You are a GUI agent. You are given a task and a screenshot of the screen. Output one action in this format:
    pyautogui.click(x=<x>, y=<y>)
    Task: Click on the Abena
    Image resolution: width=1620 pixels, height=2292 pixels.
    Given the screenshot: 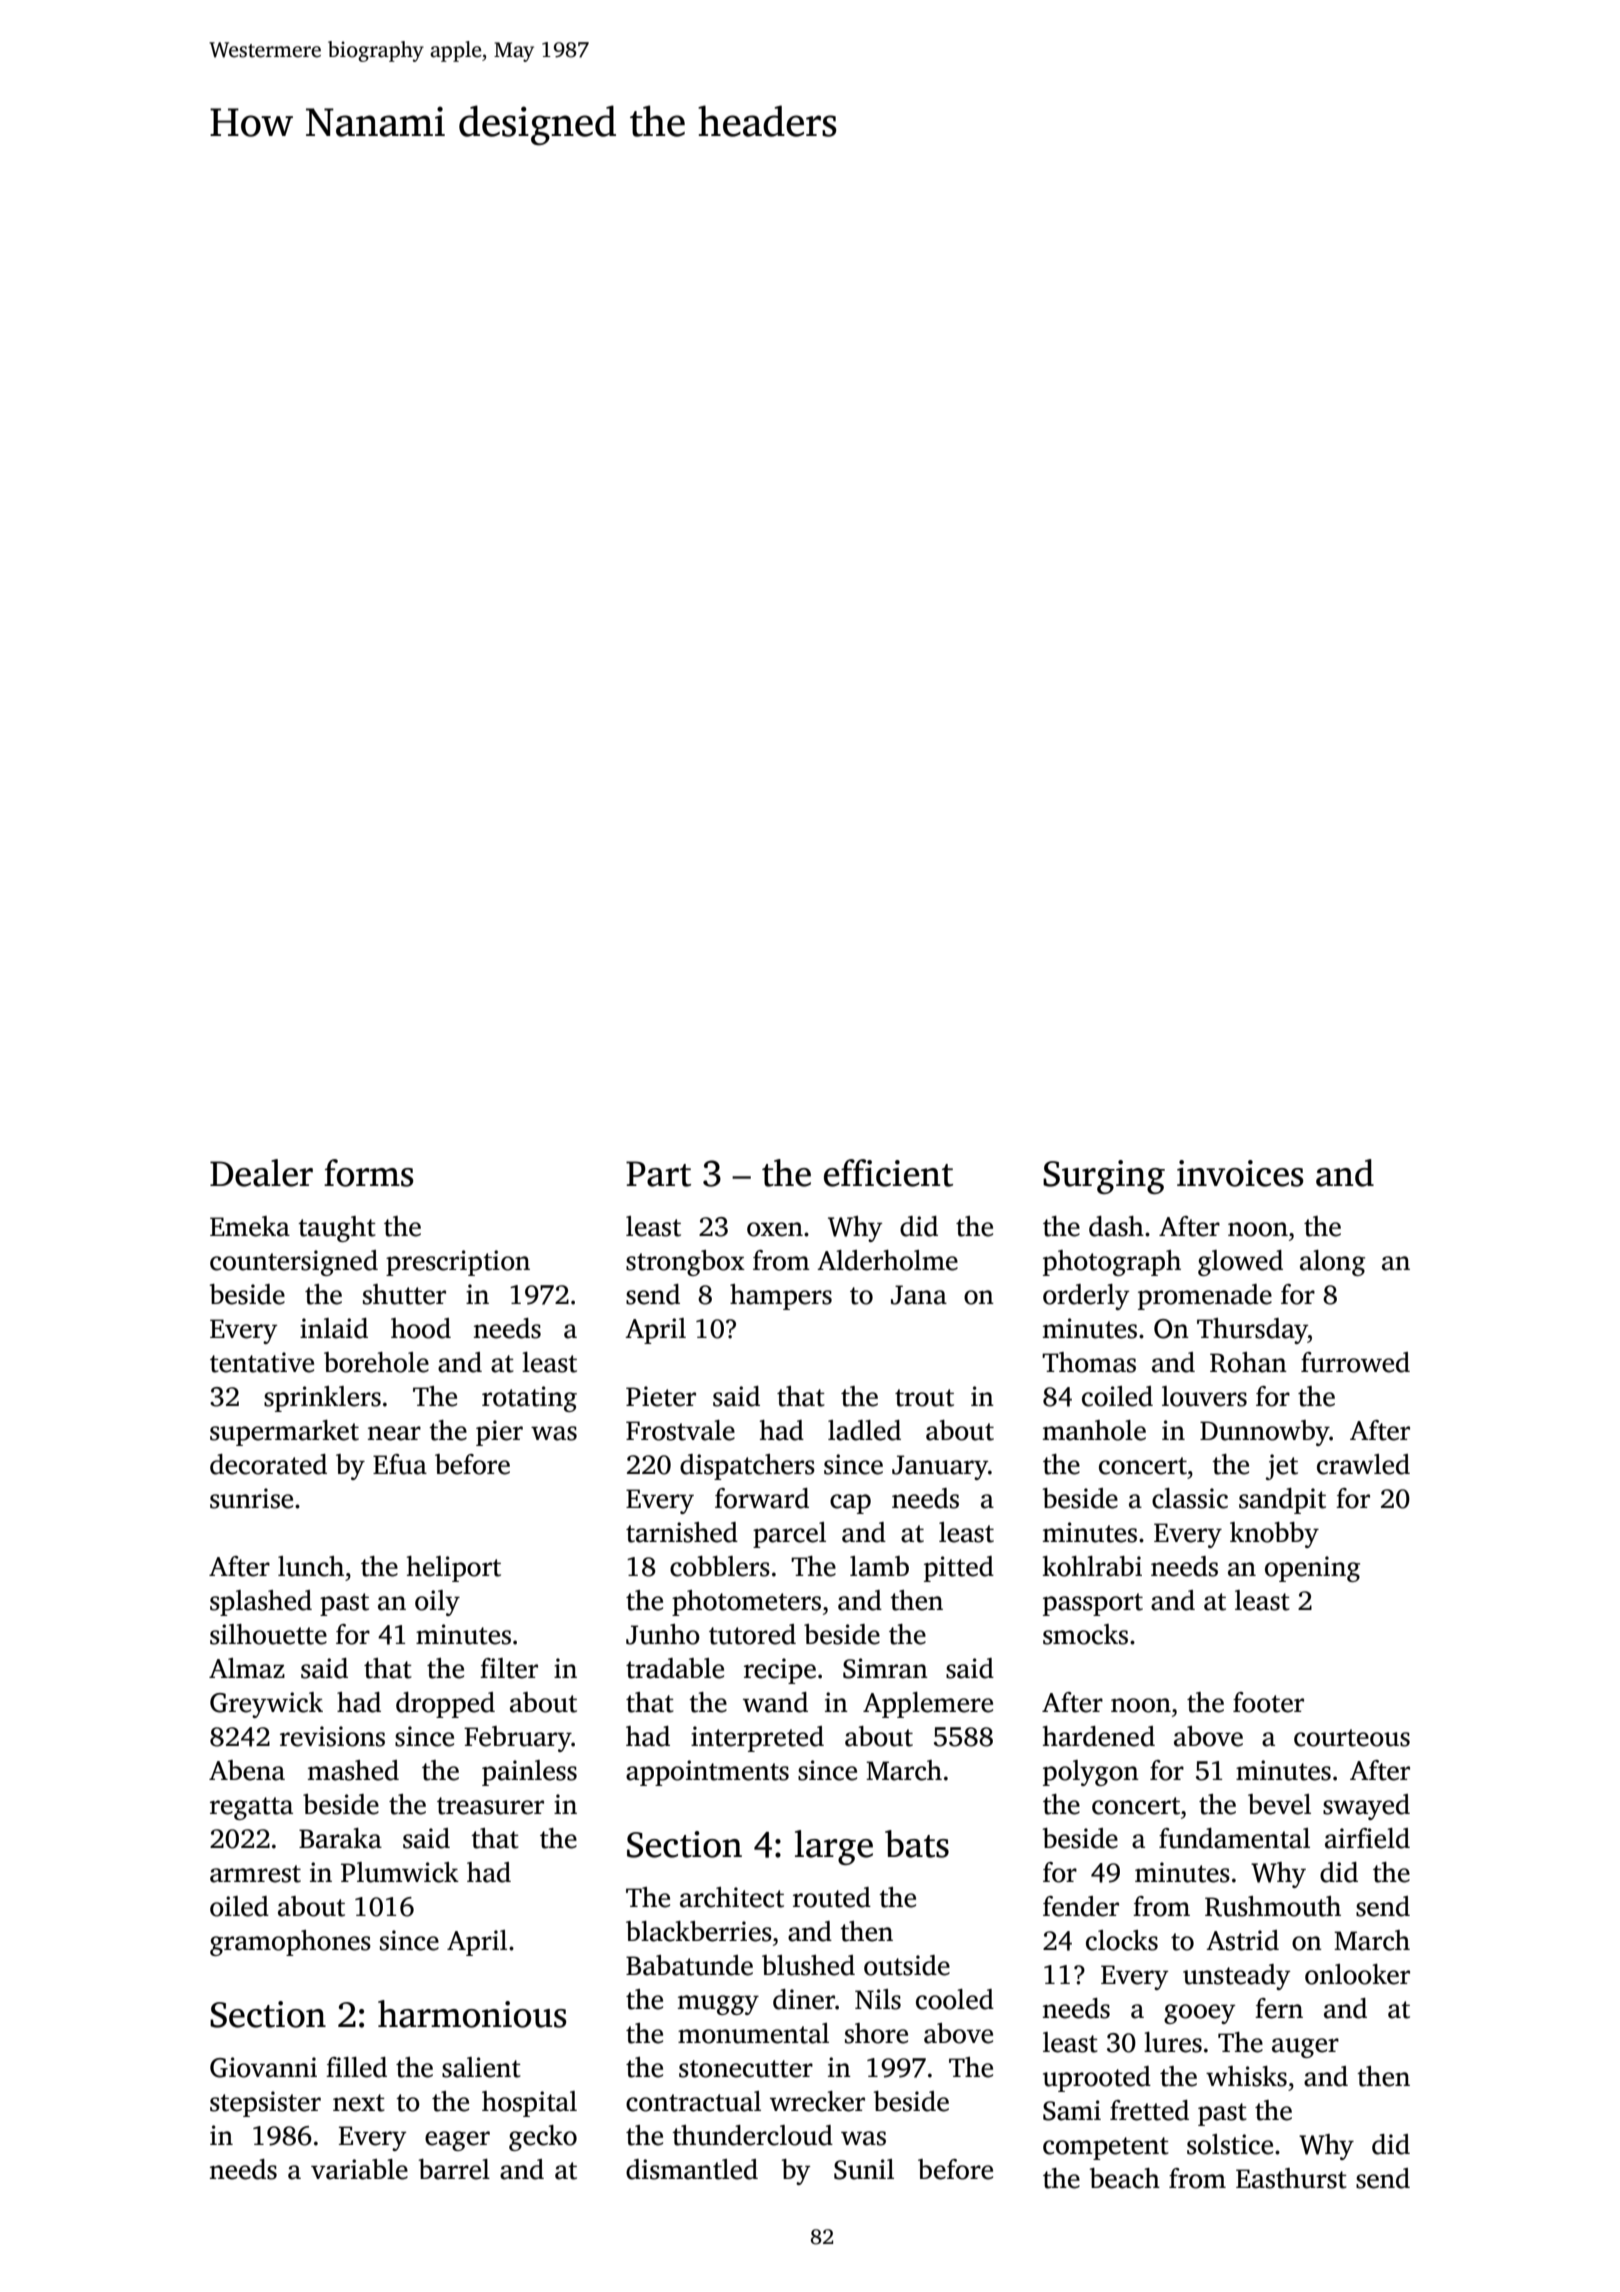 What is the action you would take?
    pyautogui.click(x=247, y=1770)
